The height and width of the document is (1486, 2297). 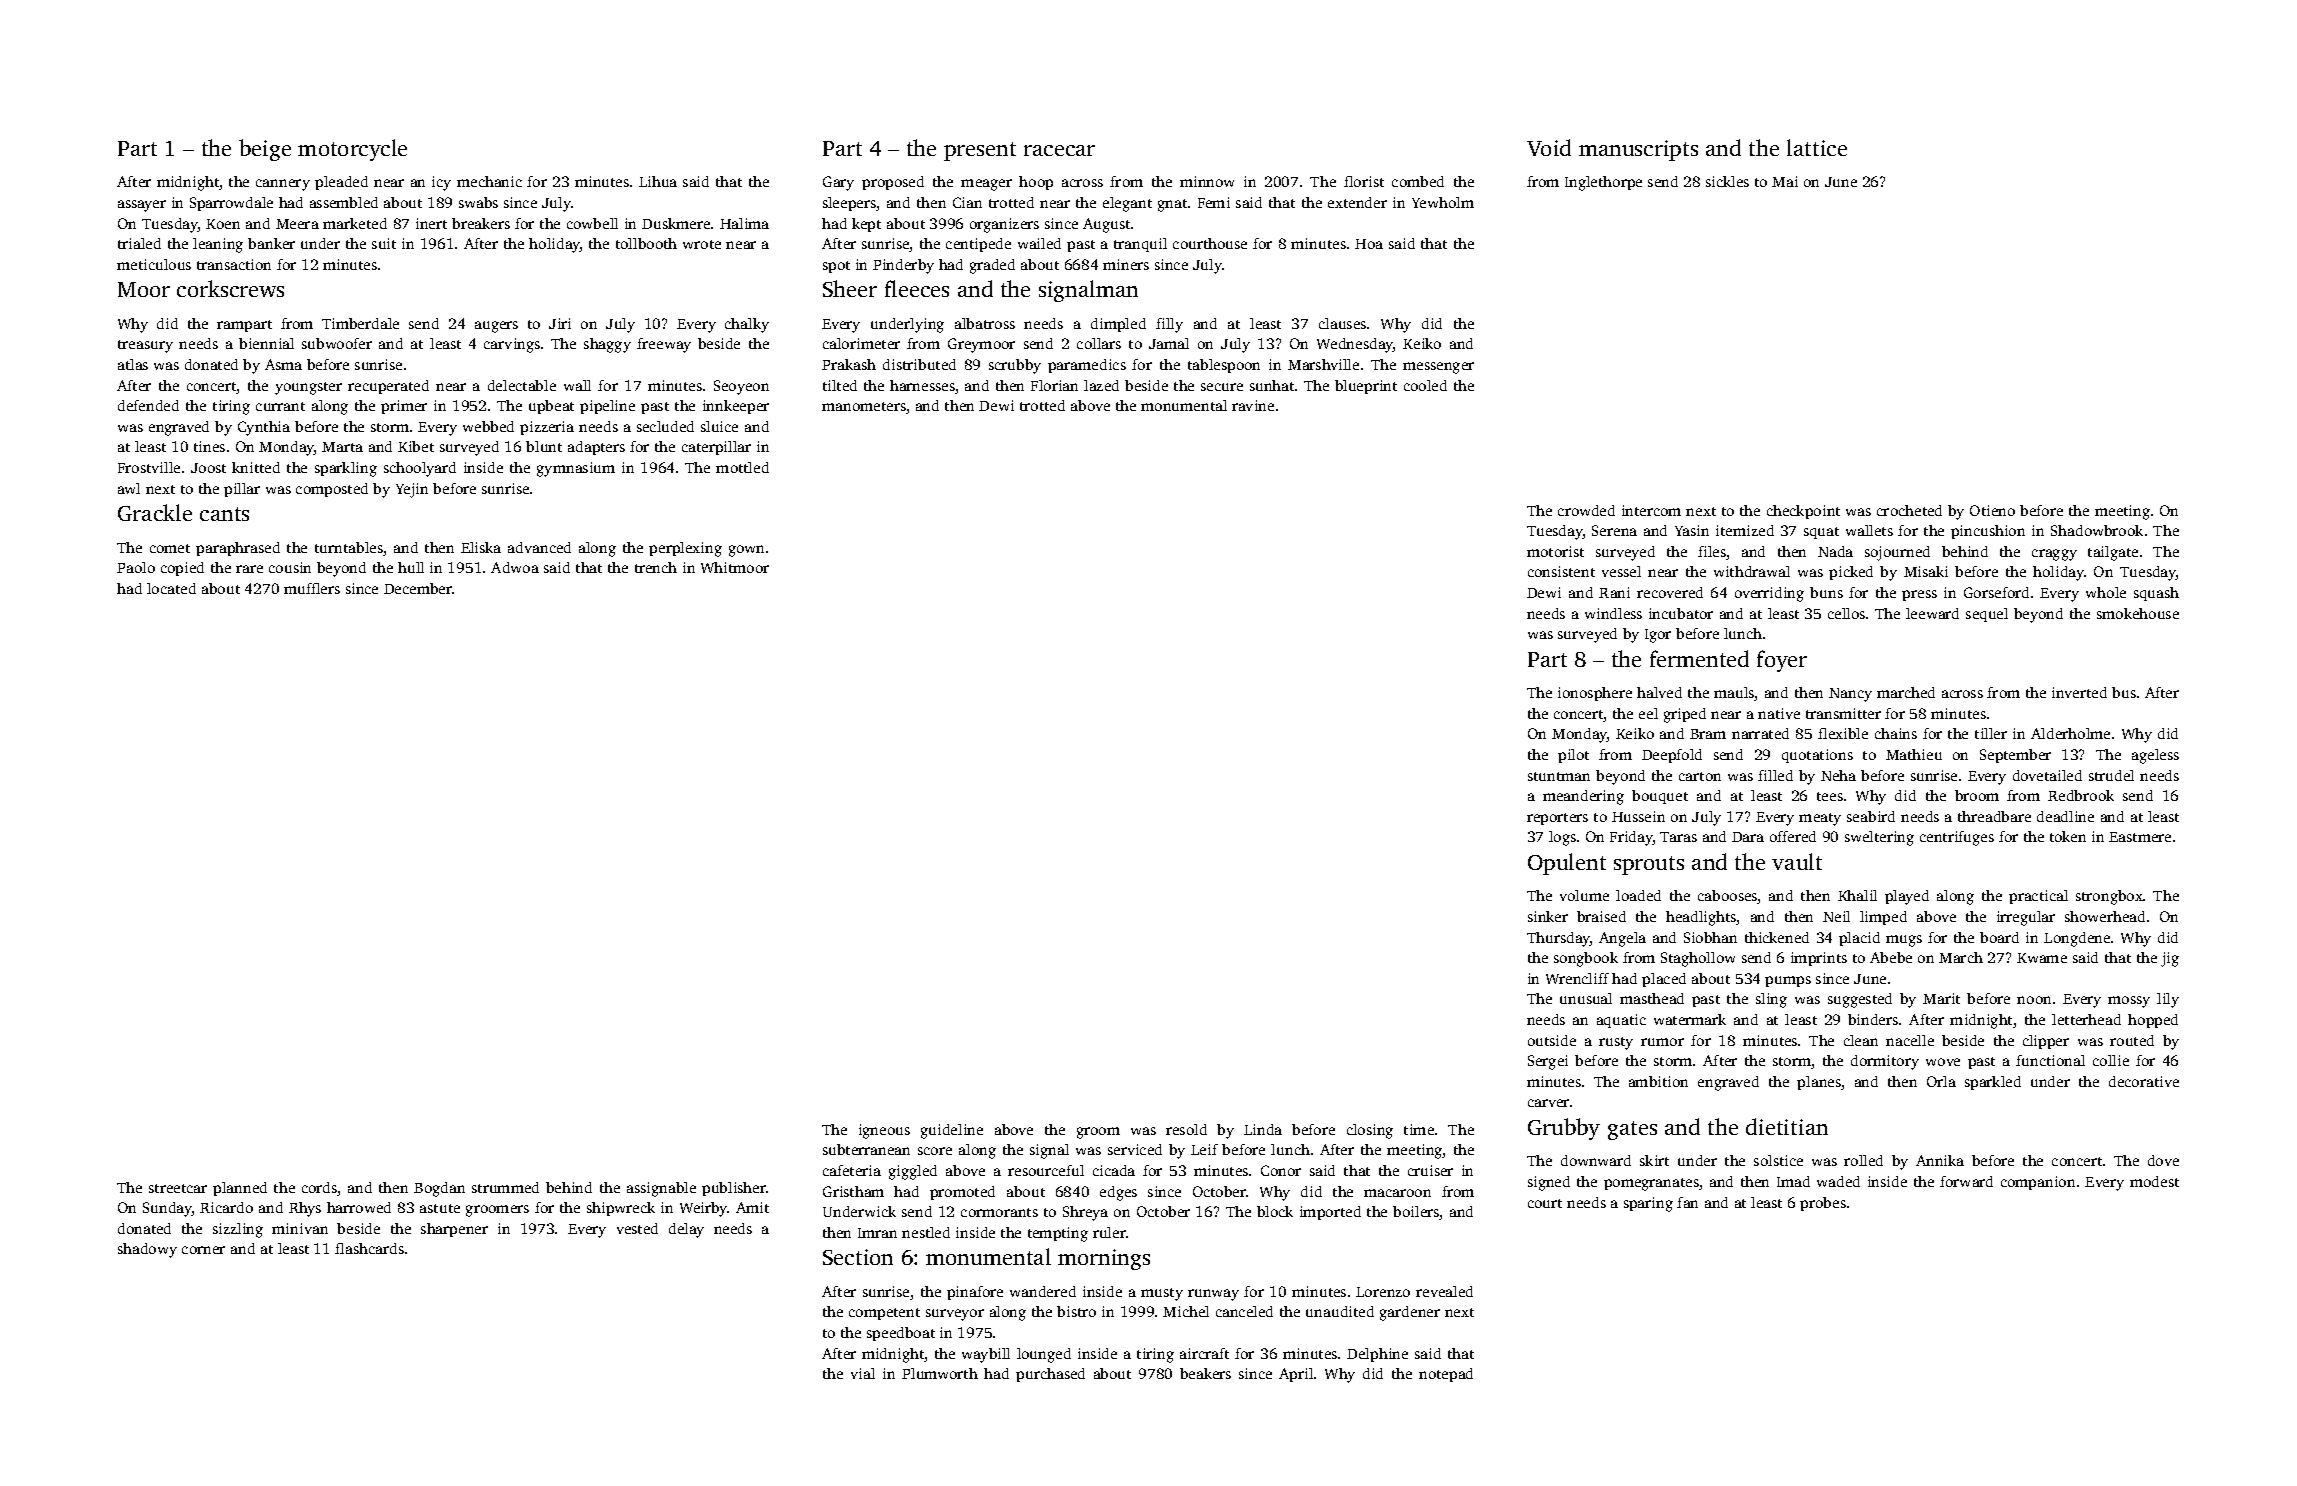 What do you see at coordinates (167, 1209) in the document?
I see `Sunday` at bounding box center [167, 1209].
